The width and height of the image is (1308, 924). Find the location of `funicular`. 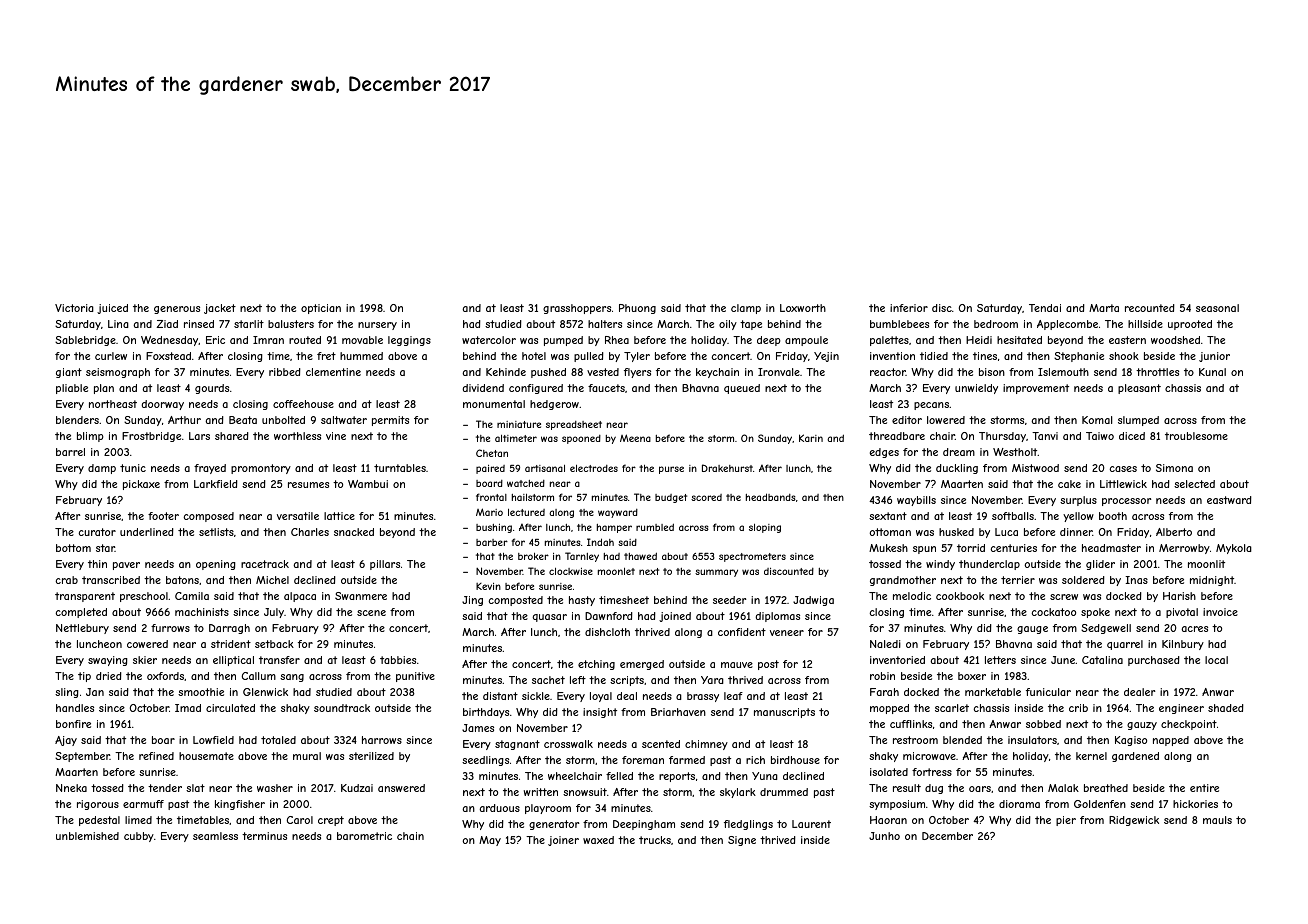

funicular is located at coordinates (1048, 692).
